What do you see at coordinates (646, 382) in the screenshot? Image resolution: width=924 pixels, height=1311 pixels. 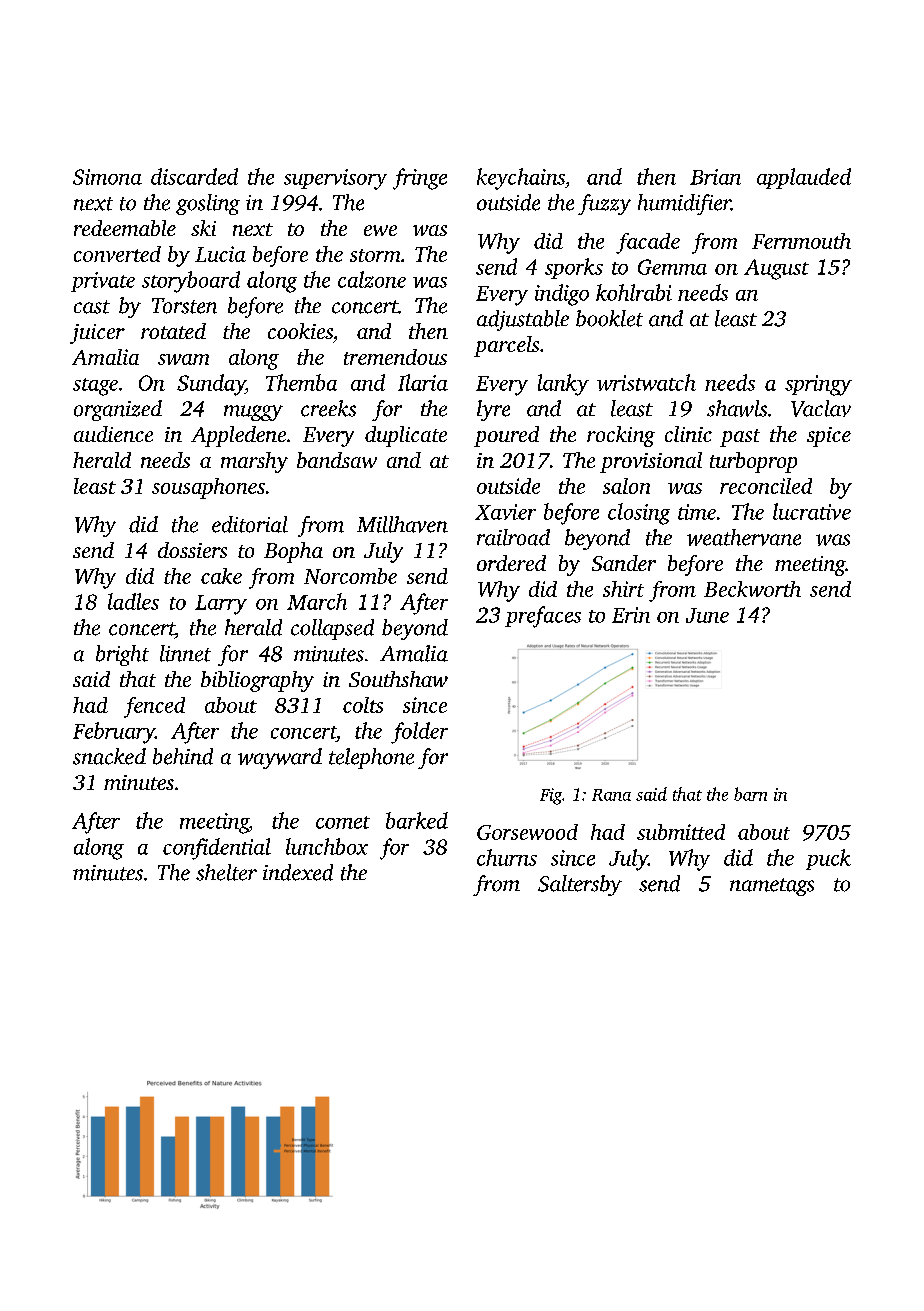 I see `wristwatch` at bounding box center [646, 382].
